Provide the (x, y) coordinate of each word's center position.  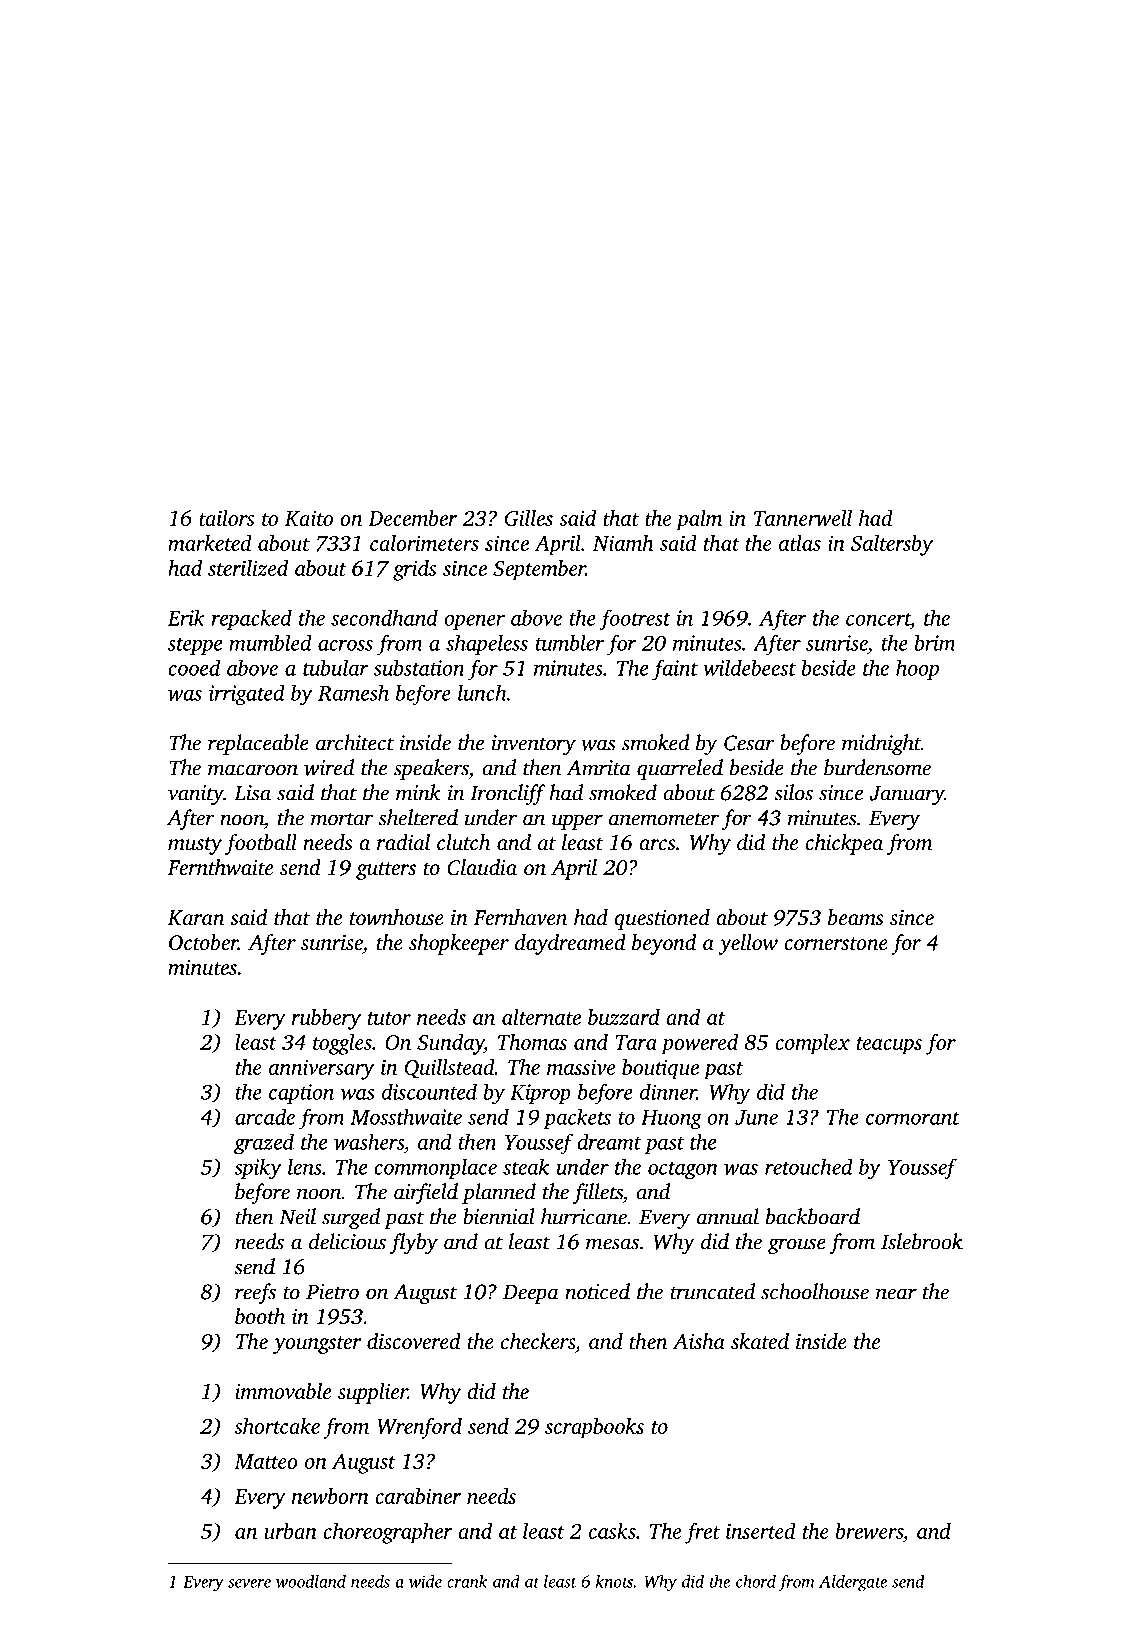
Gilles (529, 518)
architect (355, 742)
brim (935, 643)
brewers (869, 1531)
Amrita (598, 768)
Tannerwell (803, 518)
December (412, 518)
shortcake (277, 1426)
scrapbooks (594, 1428)
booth (260, 1316)
